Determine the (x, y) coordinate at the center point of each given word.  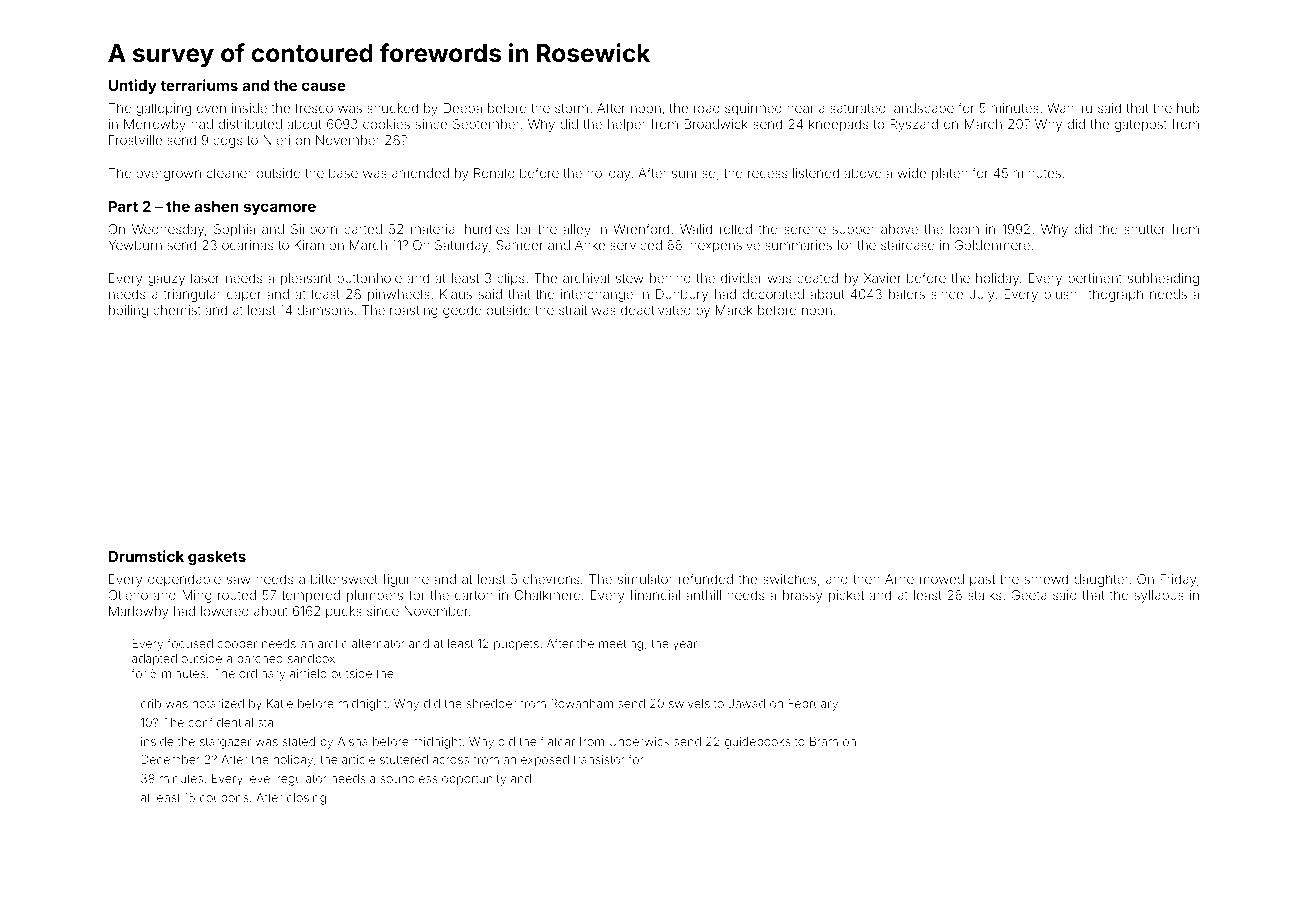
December (170, 759)
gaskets (217, 558)
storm (571, 108)
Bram (824, 741)
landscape (922, 109)
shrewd (1046, 579)
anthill (703, 595)
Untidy (132, 86)
